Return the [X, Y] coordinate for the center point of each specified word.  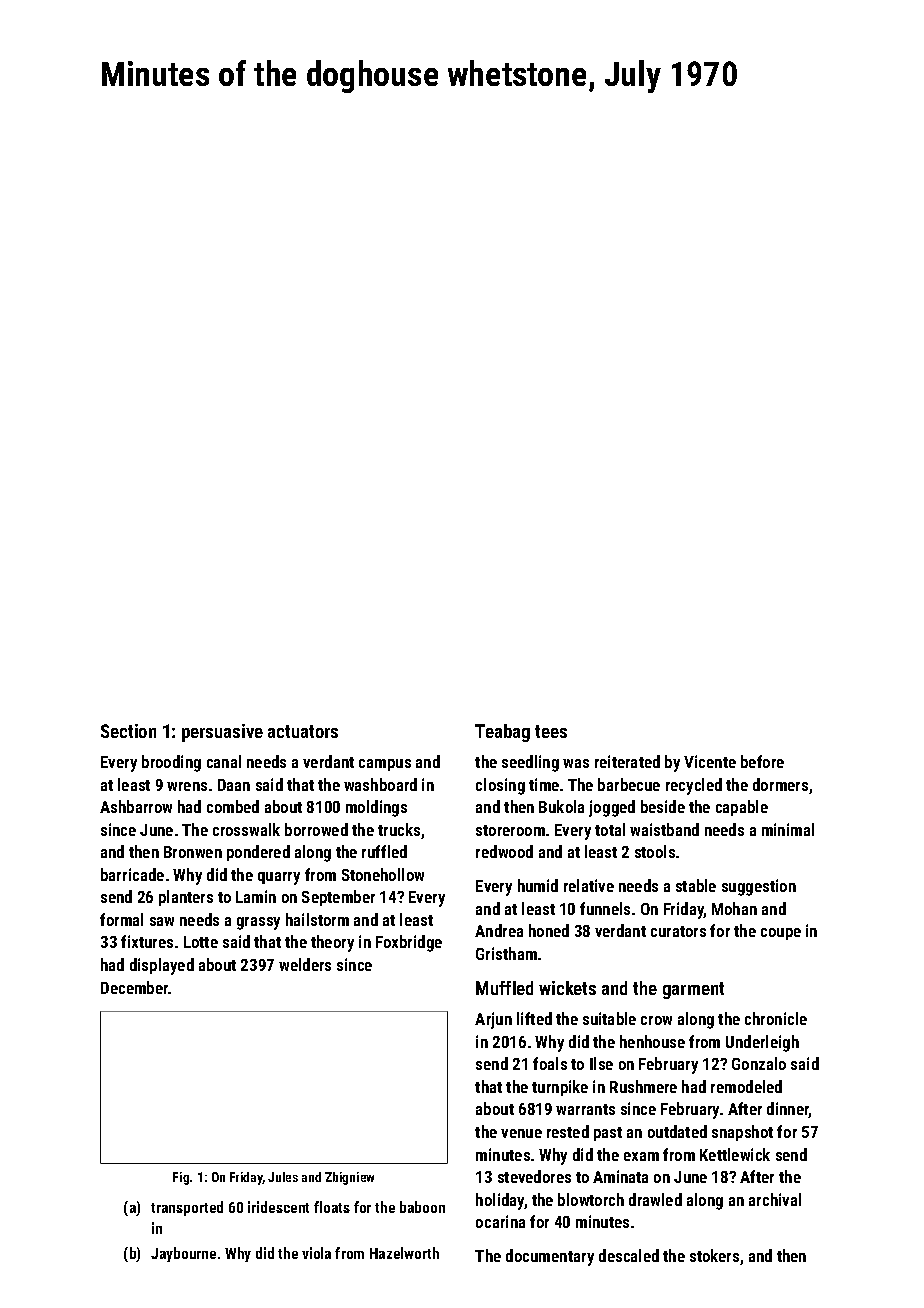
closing [500, 786]
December [135, 987]
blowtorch [591, 1199]
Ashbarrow [136, 806]
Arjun [493, 1020]
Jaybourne [183, 1254]
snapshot [742, 1133]
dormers [780, 784]
